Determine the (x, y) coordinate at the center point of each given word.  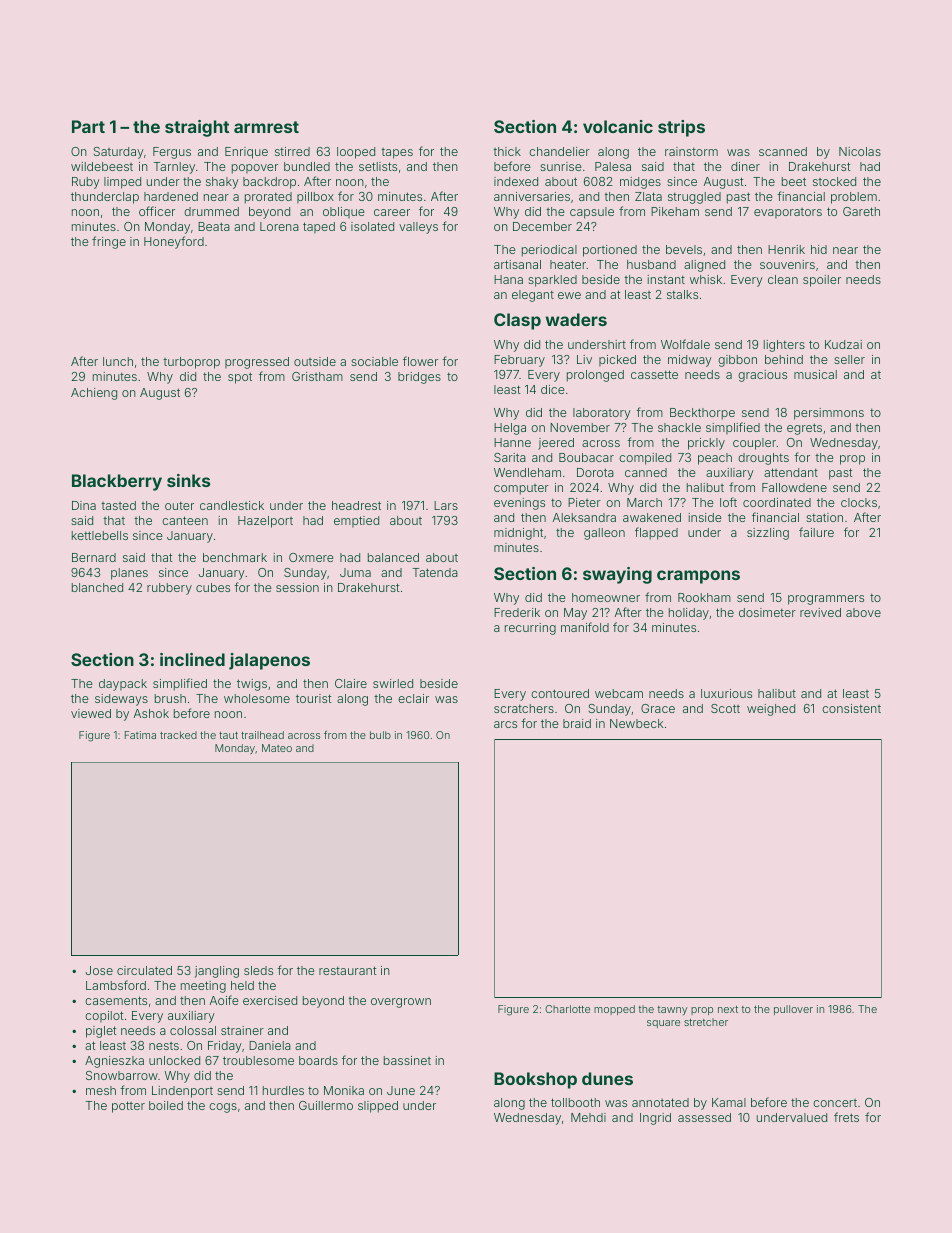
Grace (658, 708)
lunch (118, 361)
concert (835, 1103)
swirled (393, 683)
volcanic (618, 126)
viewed (91, 713)
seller (849, 359)
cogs (223, 1108)
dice (553, 389)
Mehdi (588, 1117)
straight (197, 128)
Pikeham (675, 211)
